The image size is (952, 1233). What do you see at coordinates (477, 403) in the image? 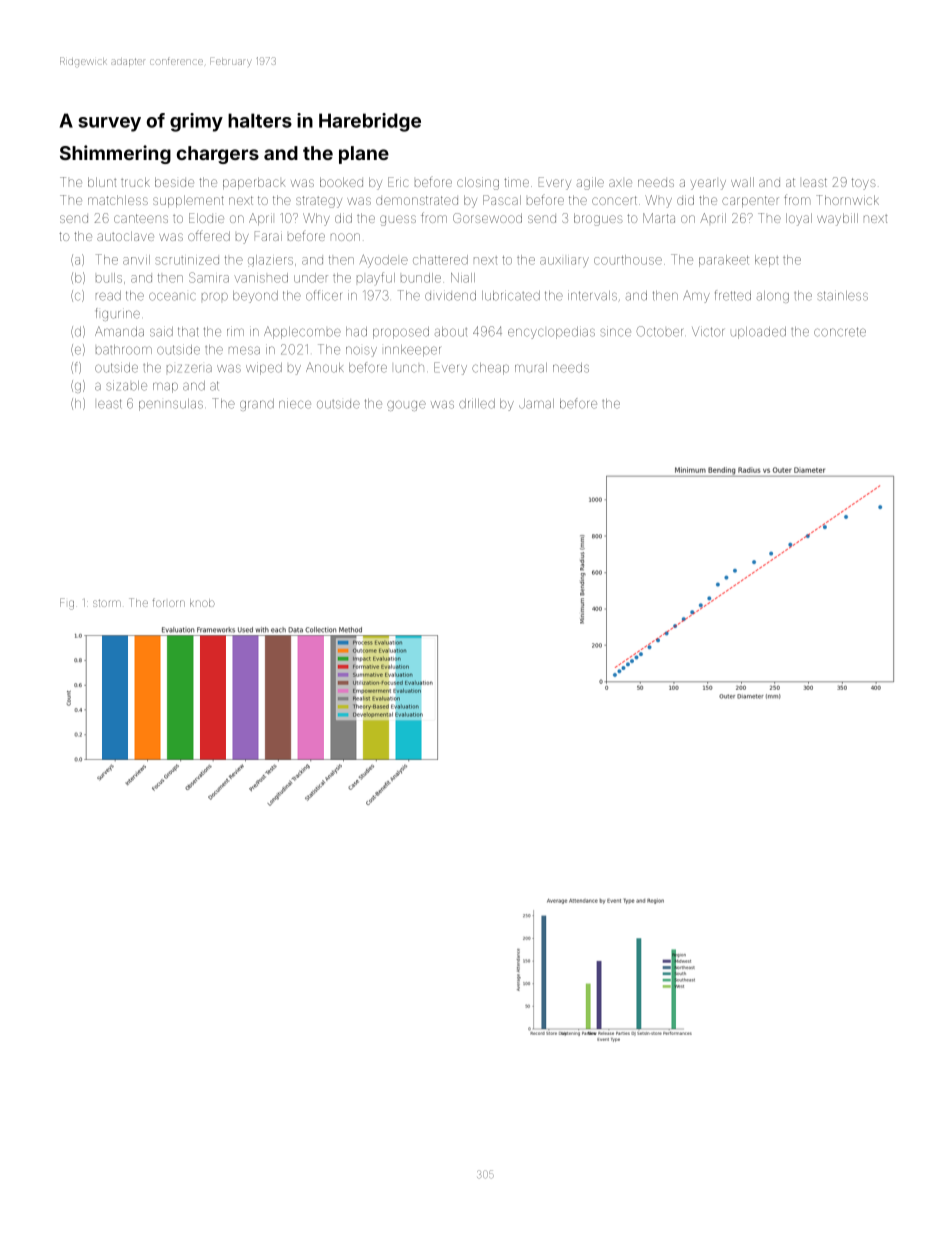
I see `drilled` at bounding box center [477, 403].
